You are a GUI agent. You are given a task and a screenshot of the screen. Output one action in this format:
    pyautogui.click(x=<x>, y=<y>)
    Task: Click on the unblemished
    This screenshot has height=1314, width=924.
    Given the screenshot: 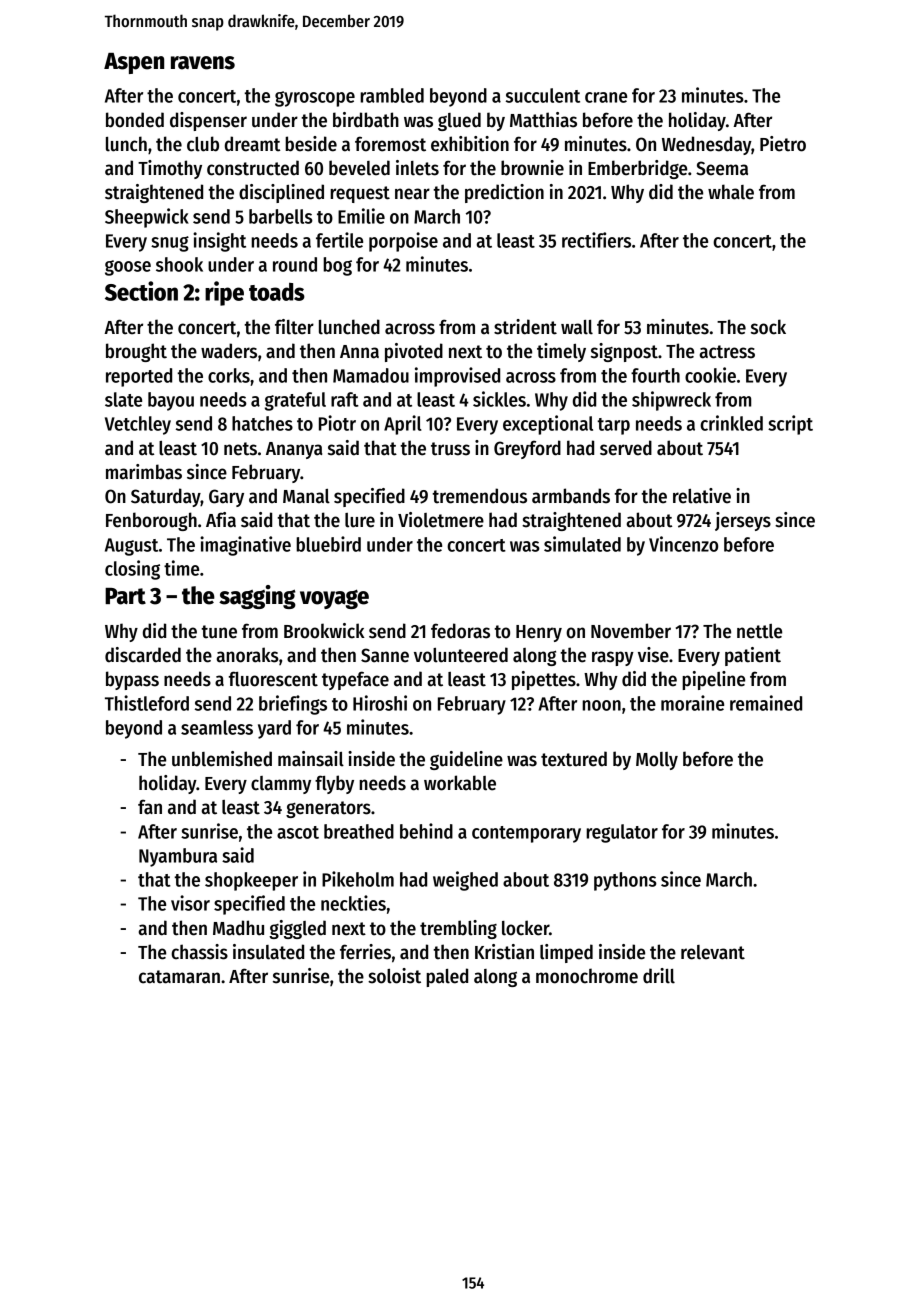 What is the action you would take?
    pyautogui.click(x=222, y=759)
